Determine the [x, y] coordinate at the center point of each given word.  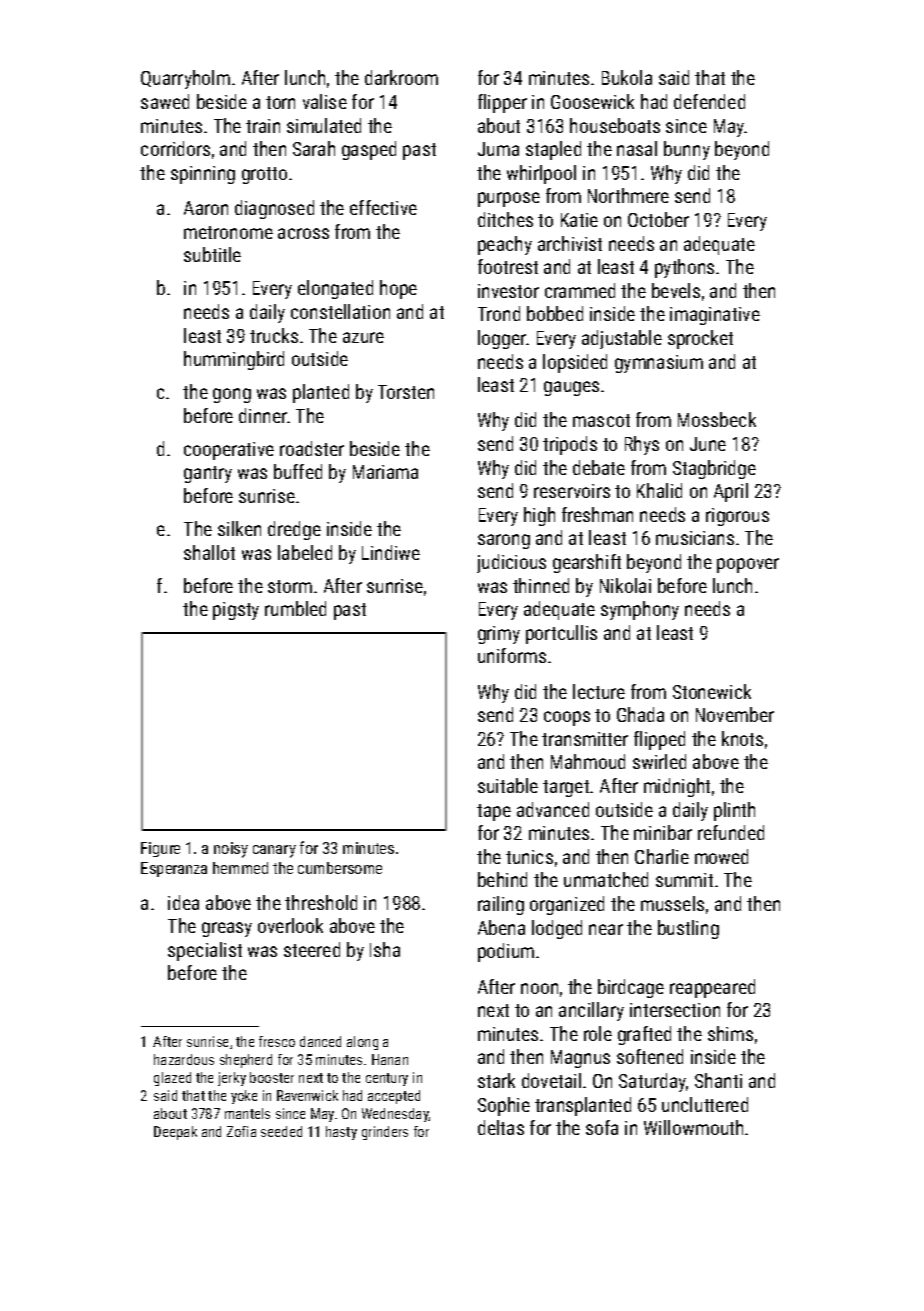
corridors [175, 148]
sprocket [700, 339]
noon [539, 988]
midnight [677, 787]
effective [383, 207]
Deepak [175, 1133]
